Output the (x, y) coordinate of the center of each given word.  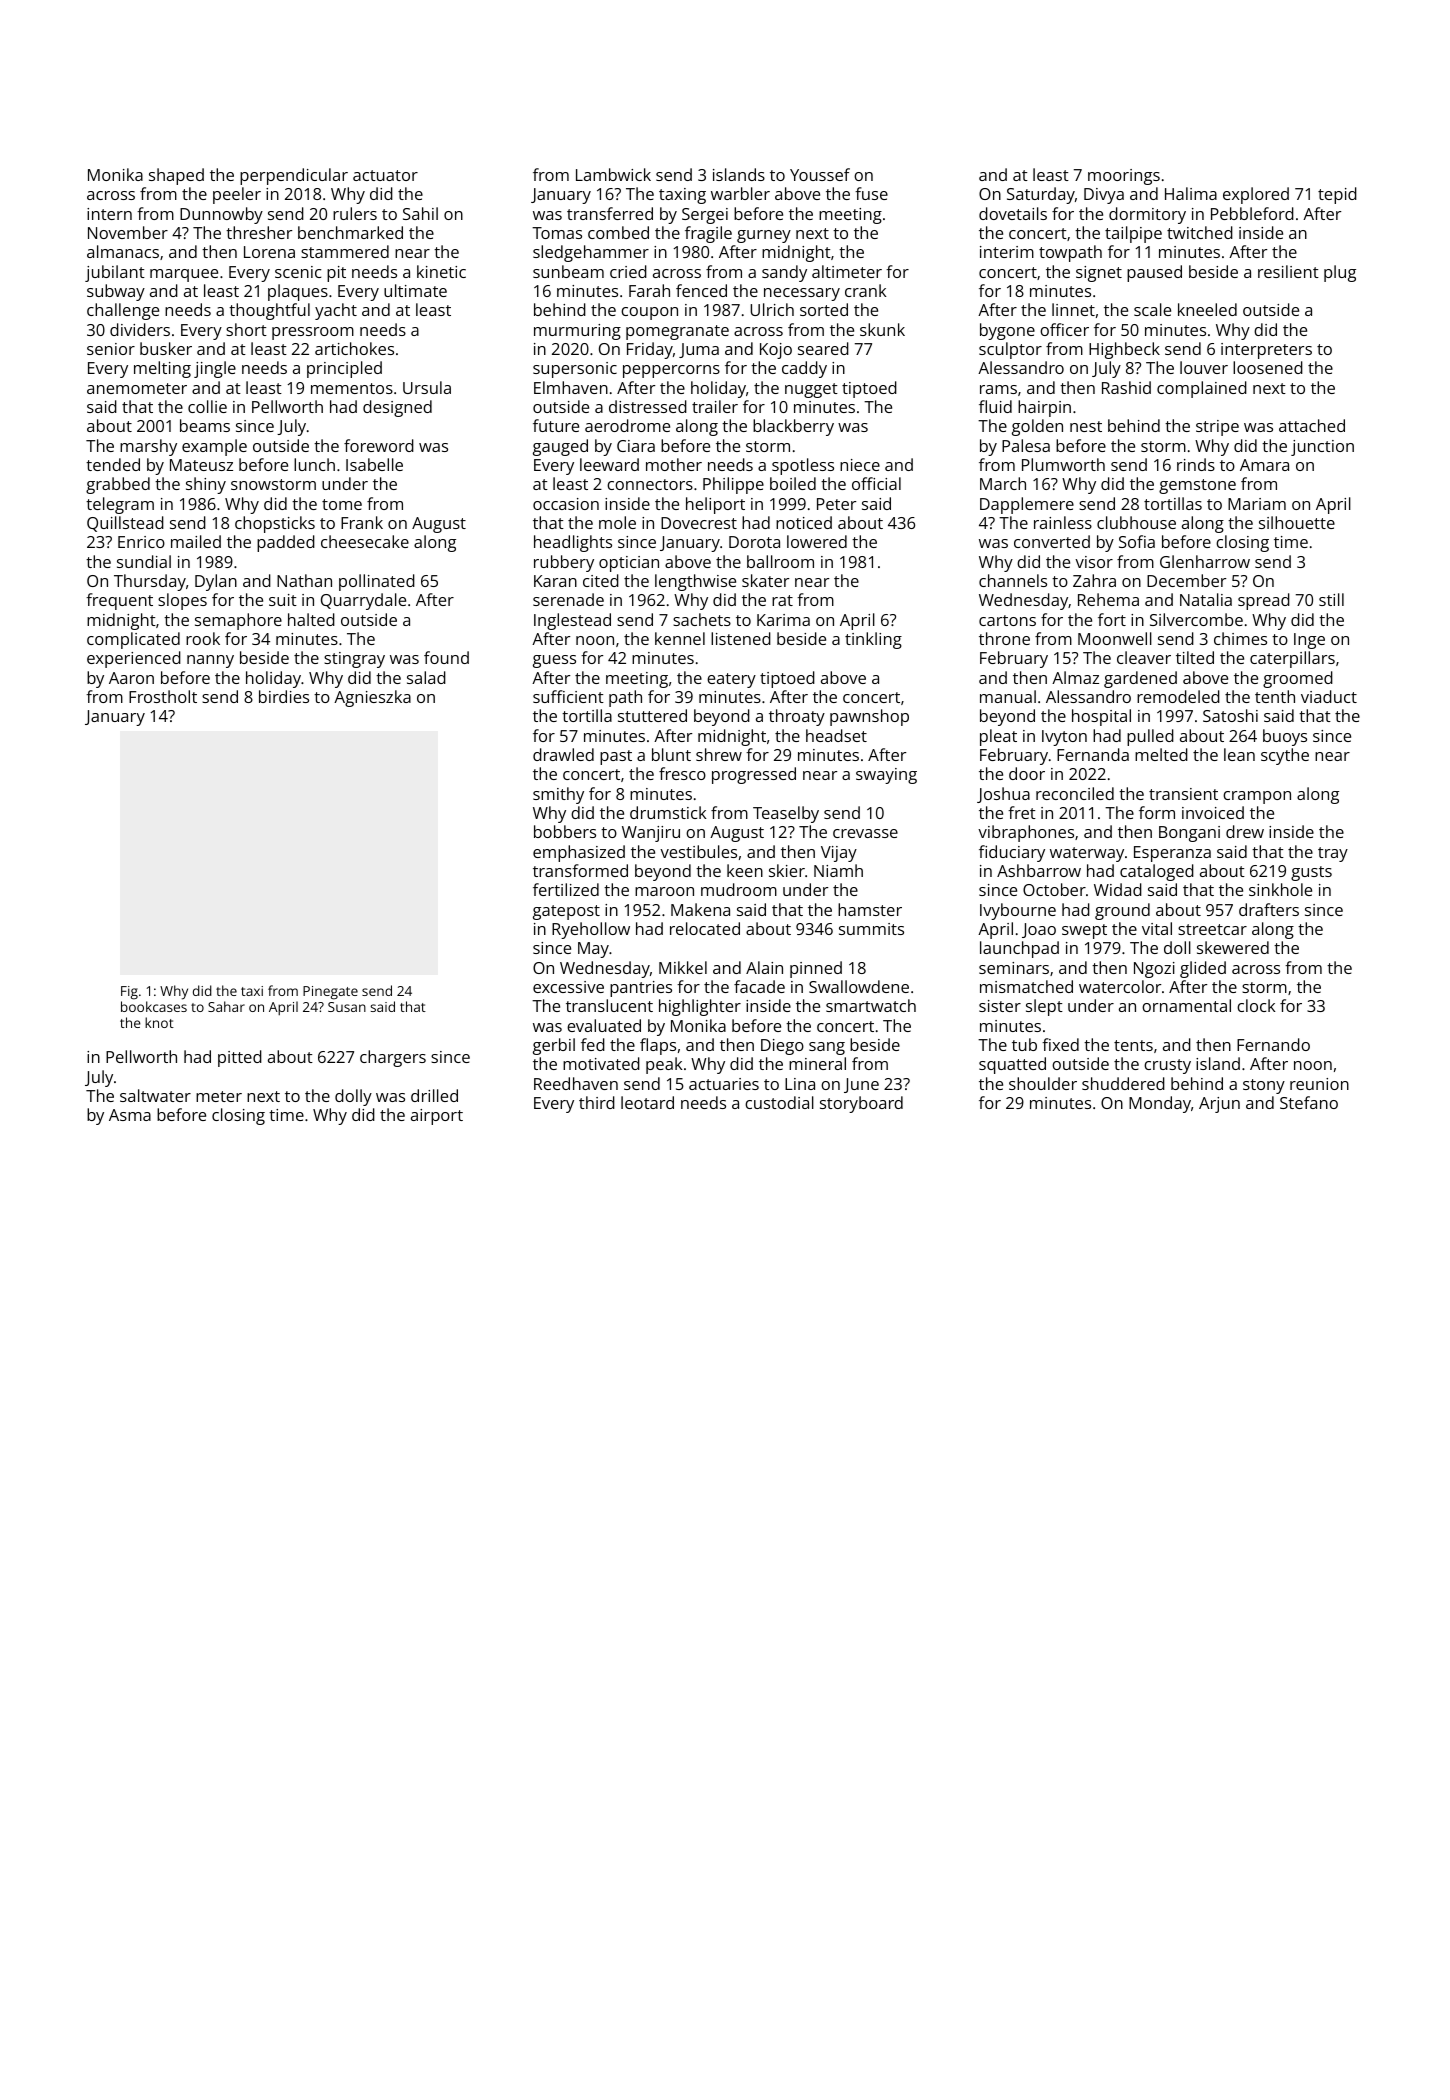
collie (207, 406)
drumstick (668, 812)
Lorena (269, 252)
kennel (680, 638)
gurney (764, 236)
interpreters (1266, 351)
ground (1122, 911)
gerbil (554, 1046)
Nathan (304, 580)
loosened (1268, 367)
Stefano (1309, 1102)
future (556, 425)
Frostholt (163, 696)
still (1331, 599)
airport (437, 1117)
